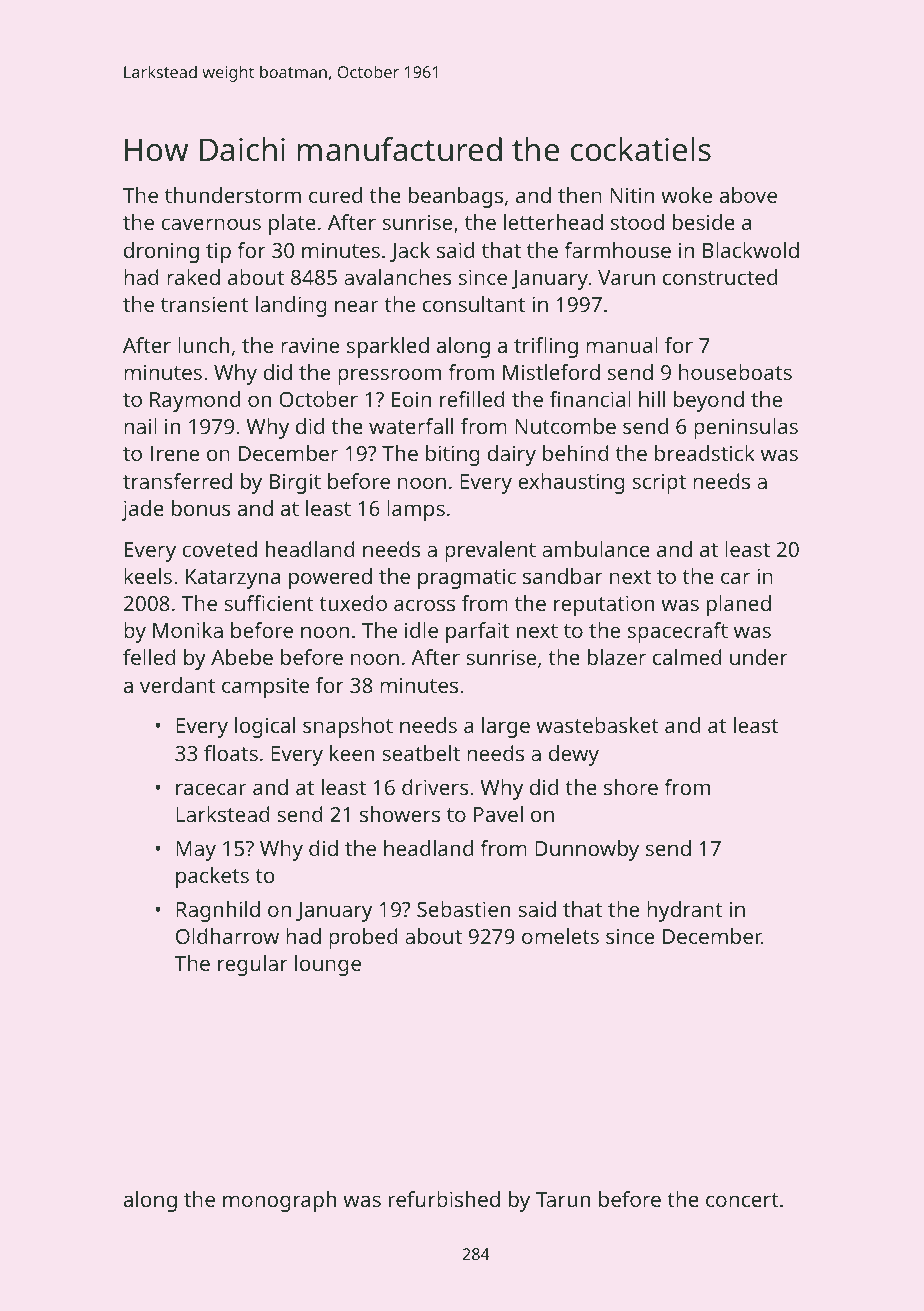  Describe the element at coordinates (177, 481) in the document. I see `transferred` at that location.
